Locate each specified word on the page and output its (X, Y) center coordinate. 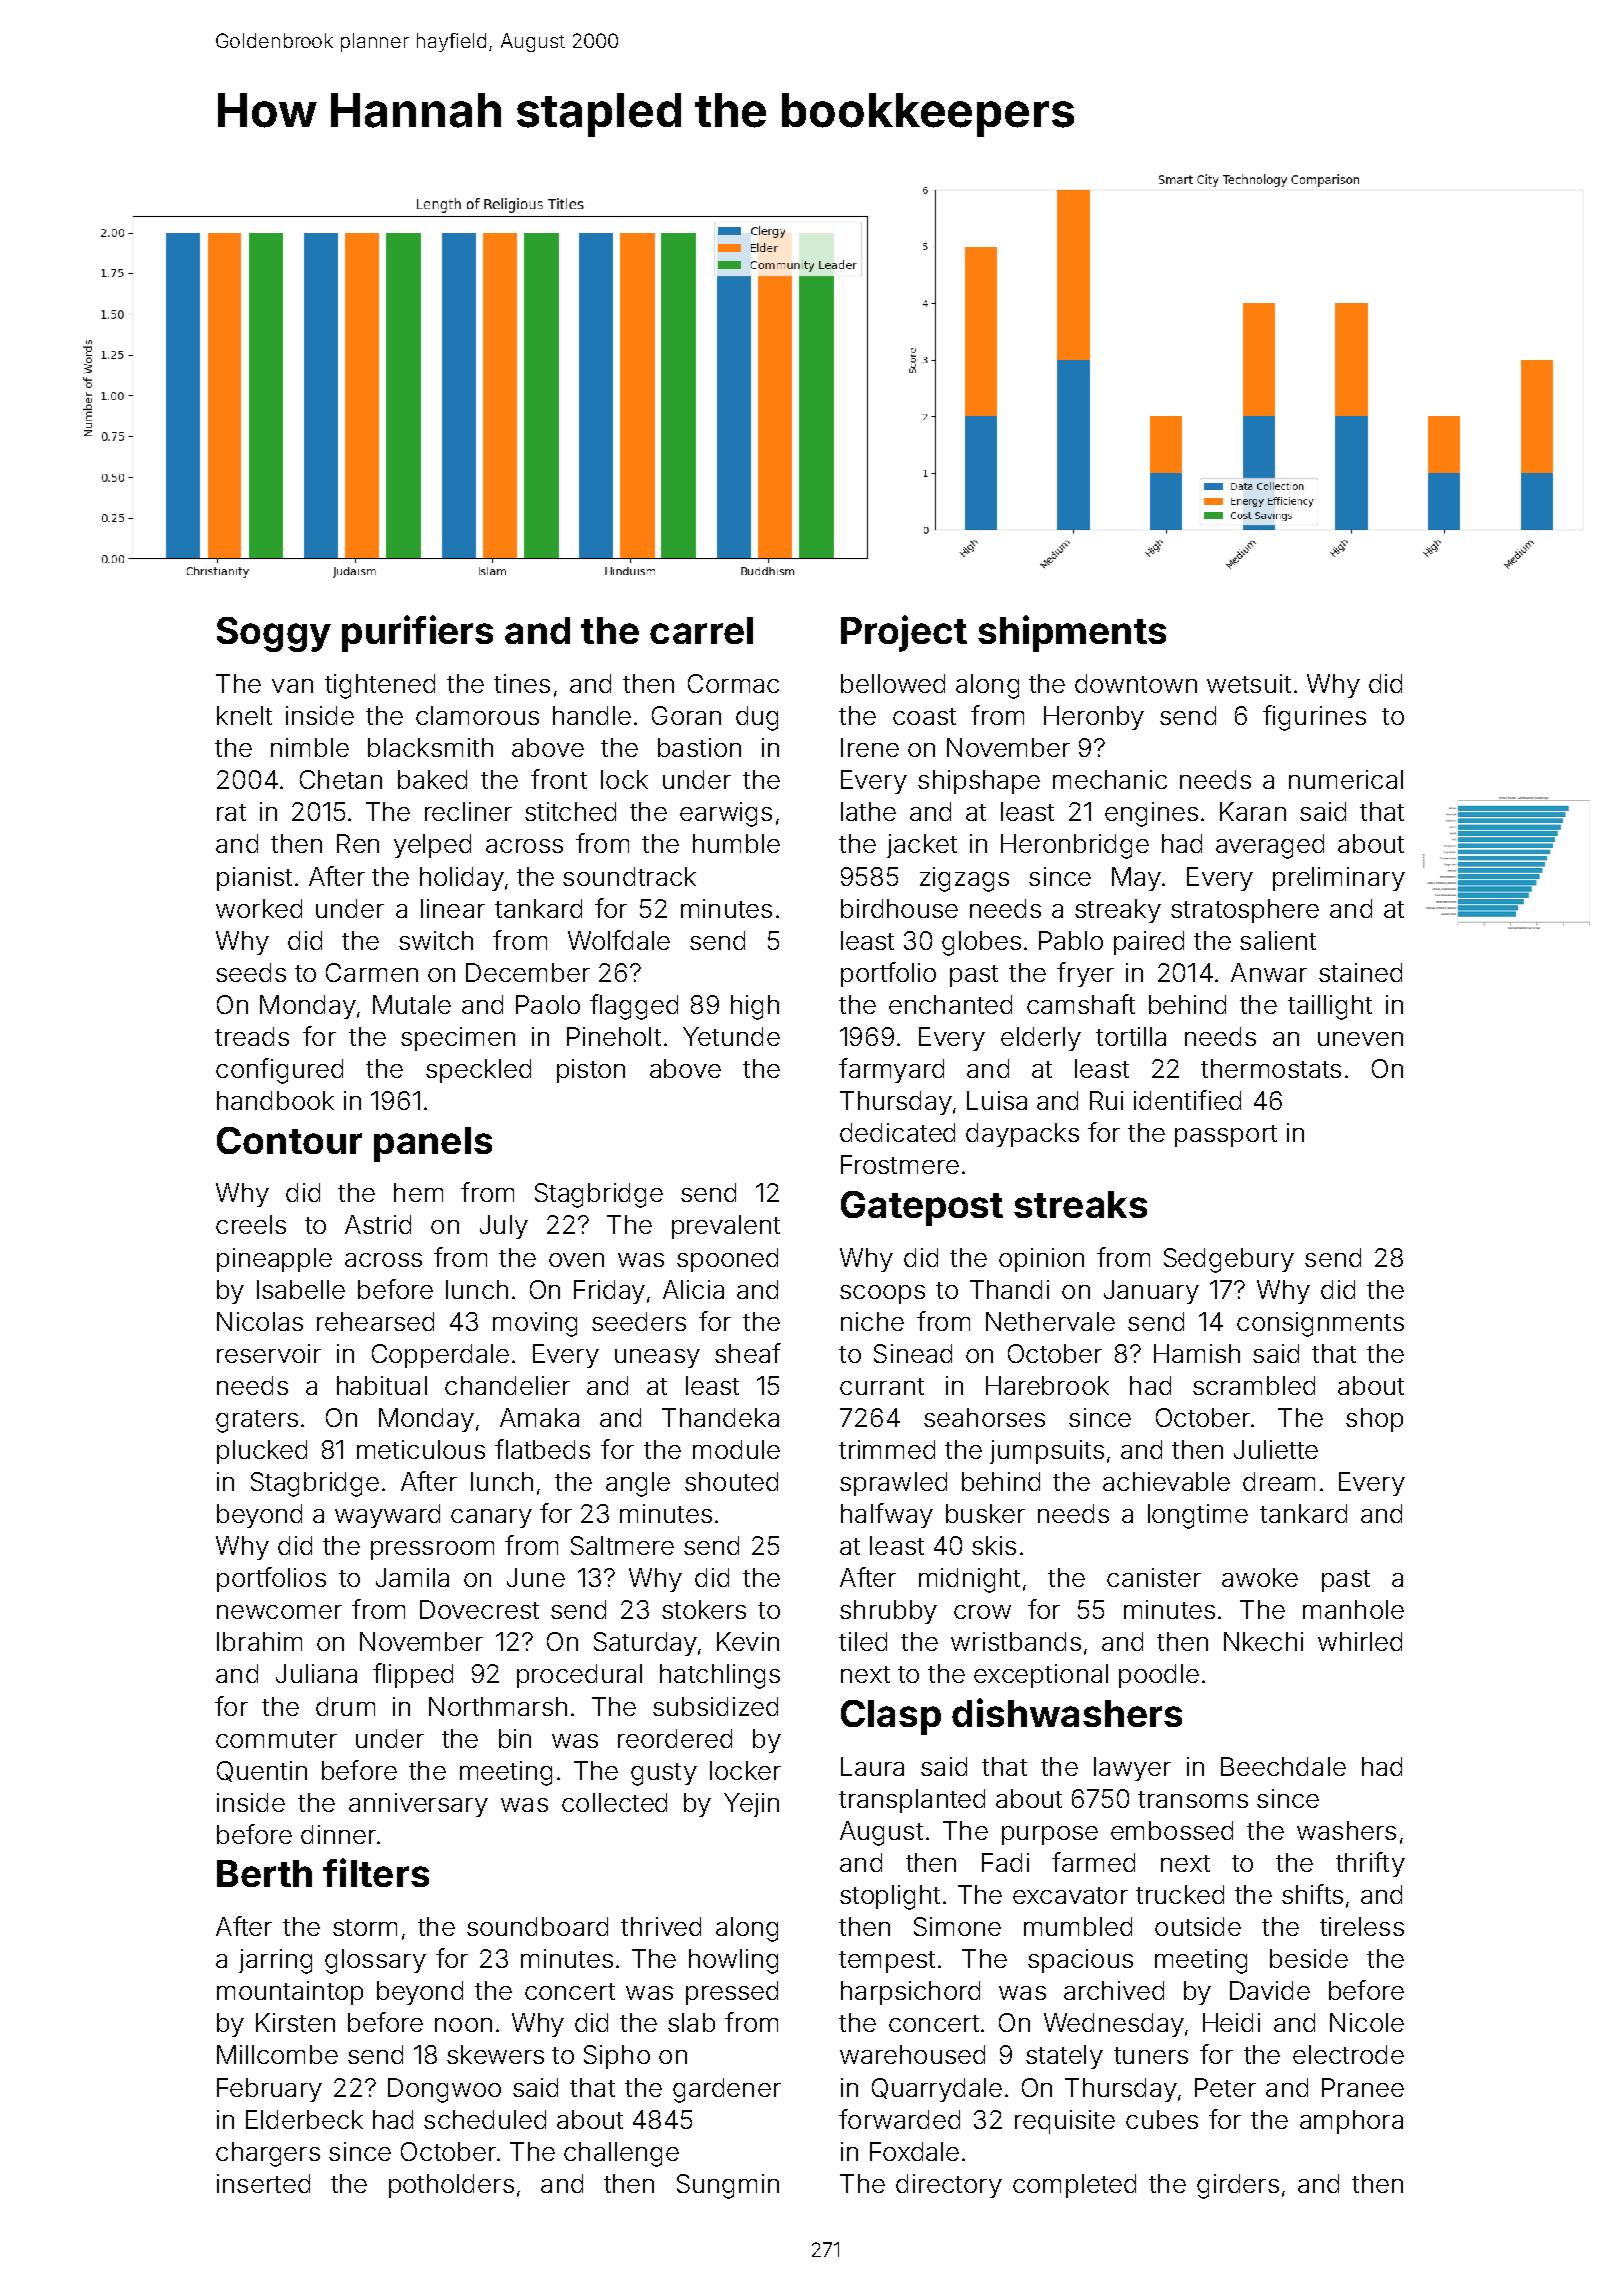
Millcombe (277, 2054)
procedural (579, 1676)
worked (259, 908)
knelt (244, 715)
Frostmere (900, 1164)
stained (1360, 972)
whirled (1360, 1641)
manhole (1353, 1609)
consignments (1320, 1324)
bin (515, 1738)
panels (433, 1144)
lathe (868, 811)
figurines (1314, 718)
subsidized (715, 1706)
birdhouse (899, 908)
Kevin (748, 1641)
